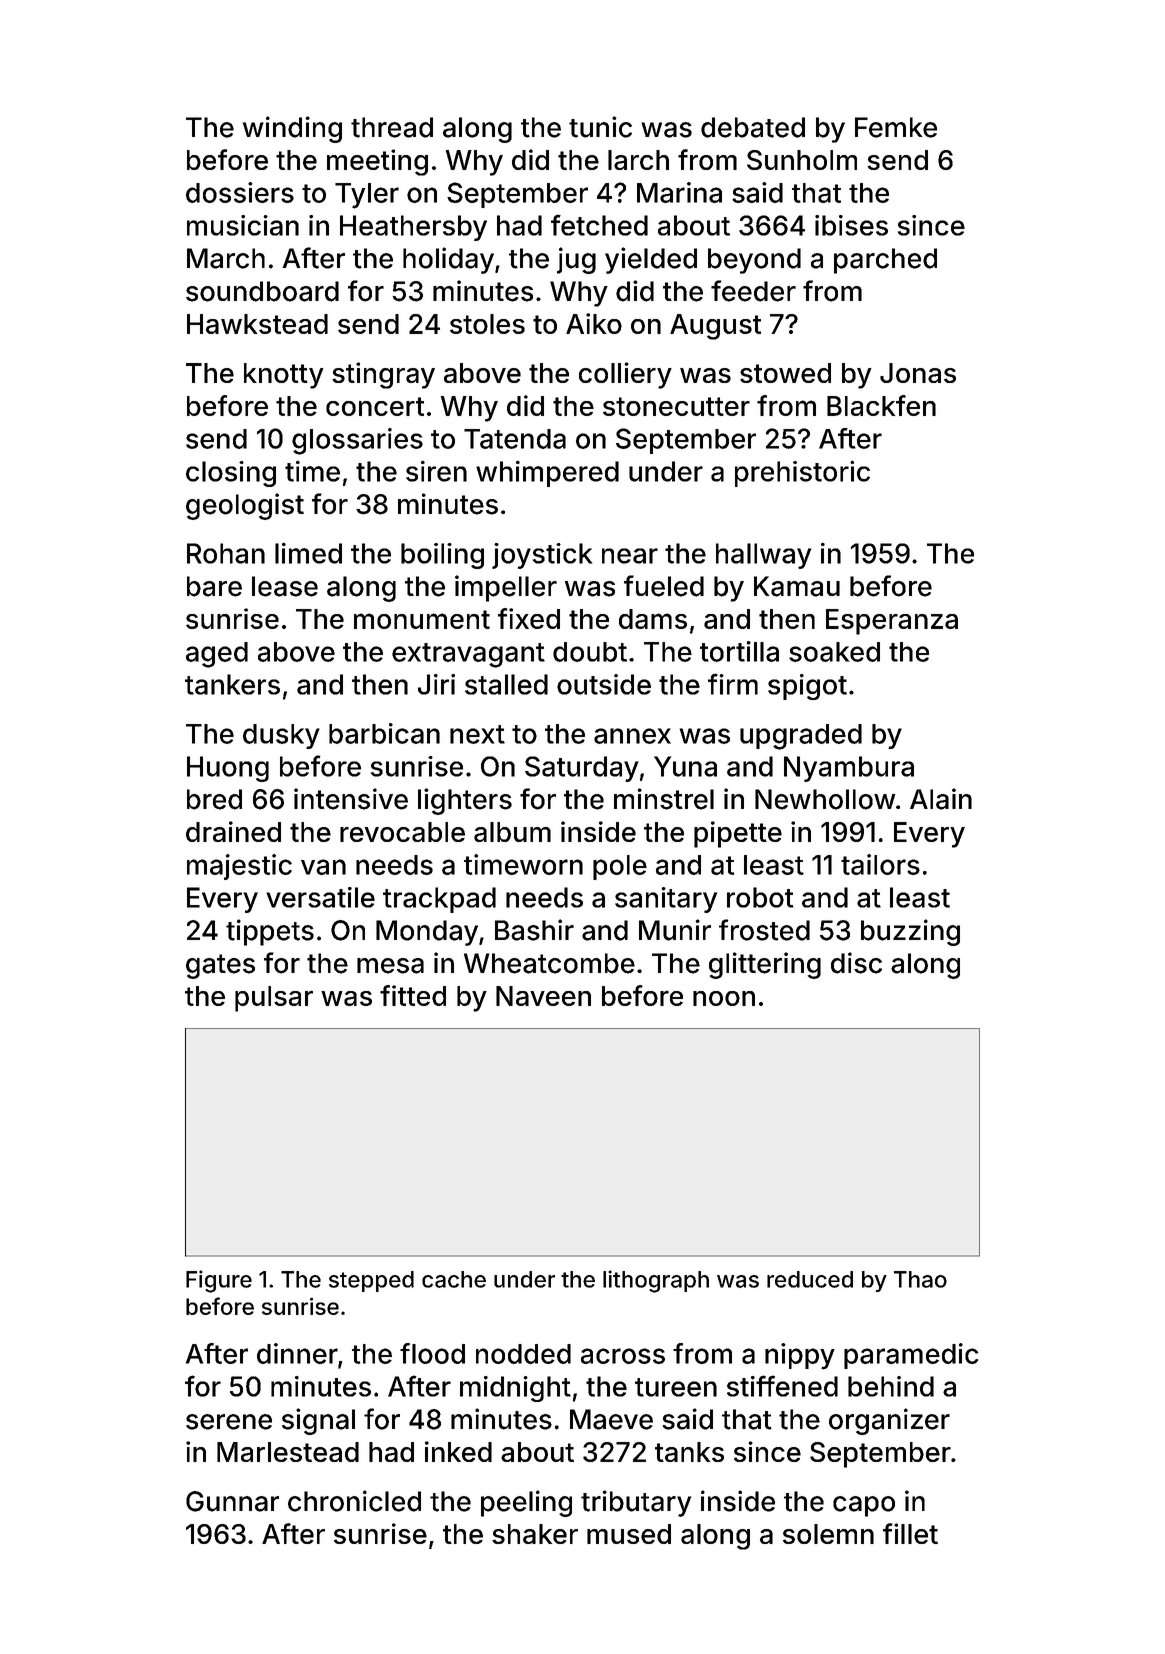 Image resolution: width=1165 pixels, height=1654 pixels. Describe the element at coordinates (220, 966) in the screenshot. I see `gates` at that location.
